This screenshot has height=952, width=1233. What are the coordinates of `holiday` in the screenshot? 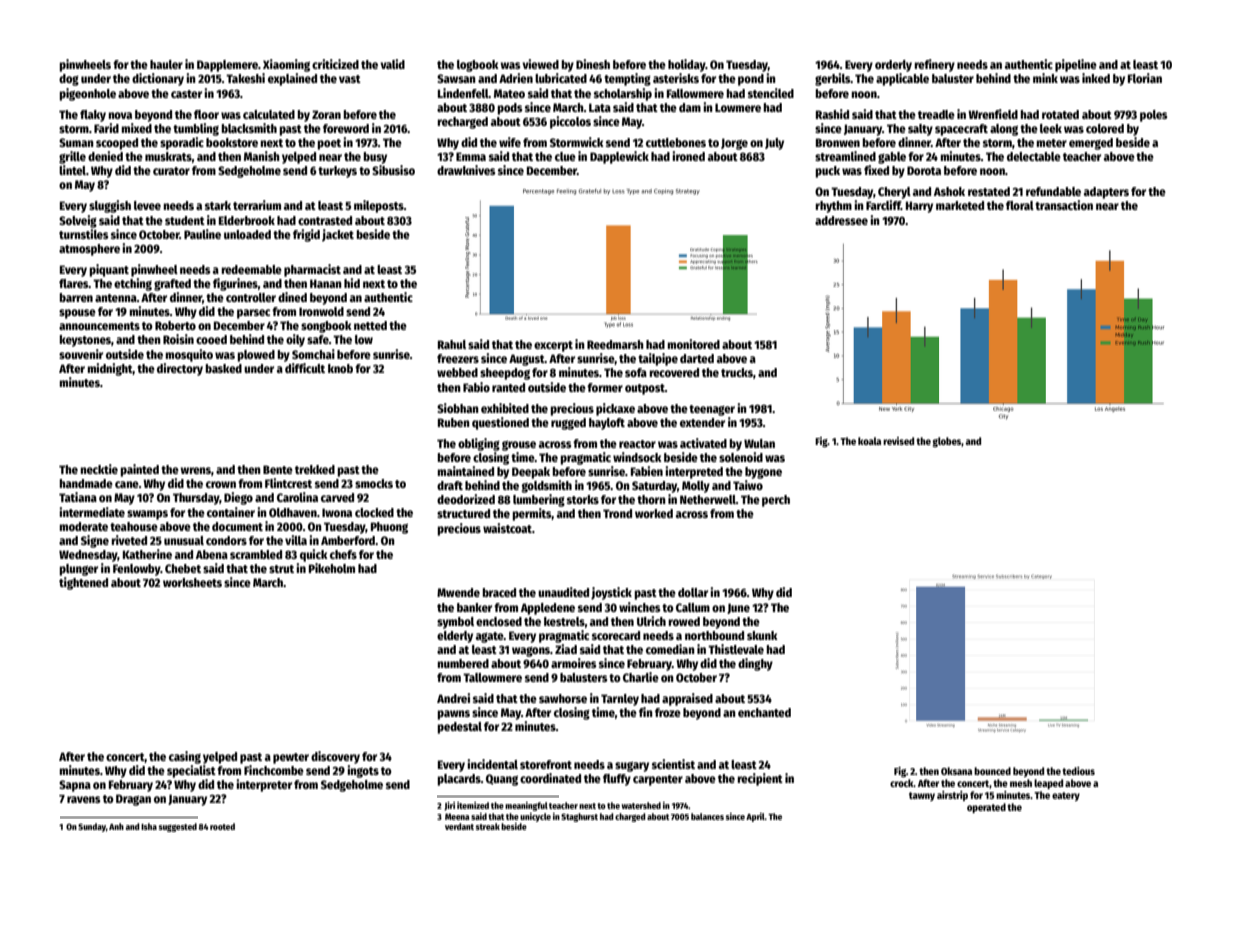 It's located at (687, 65).
